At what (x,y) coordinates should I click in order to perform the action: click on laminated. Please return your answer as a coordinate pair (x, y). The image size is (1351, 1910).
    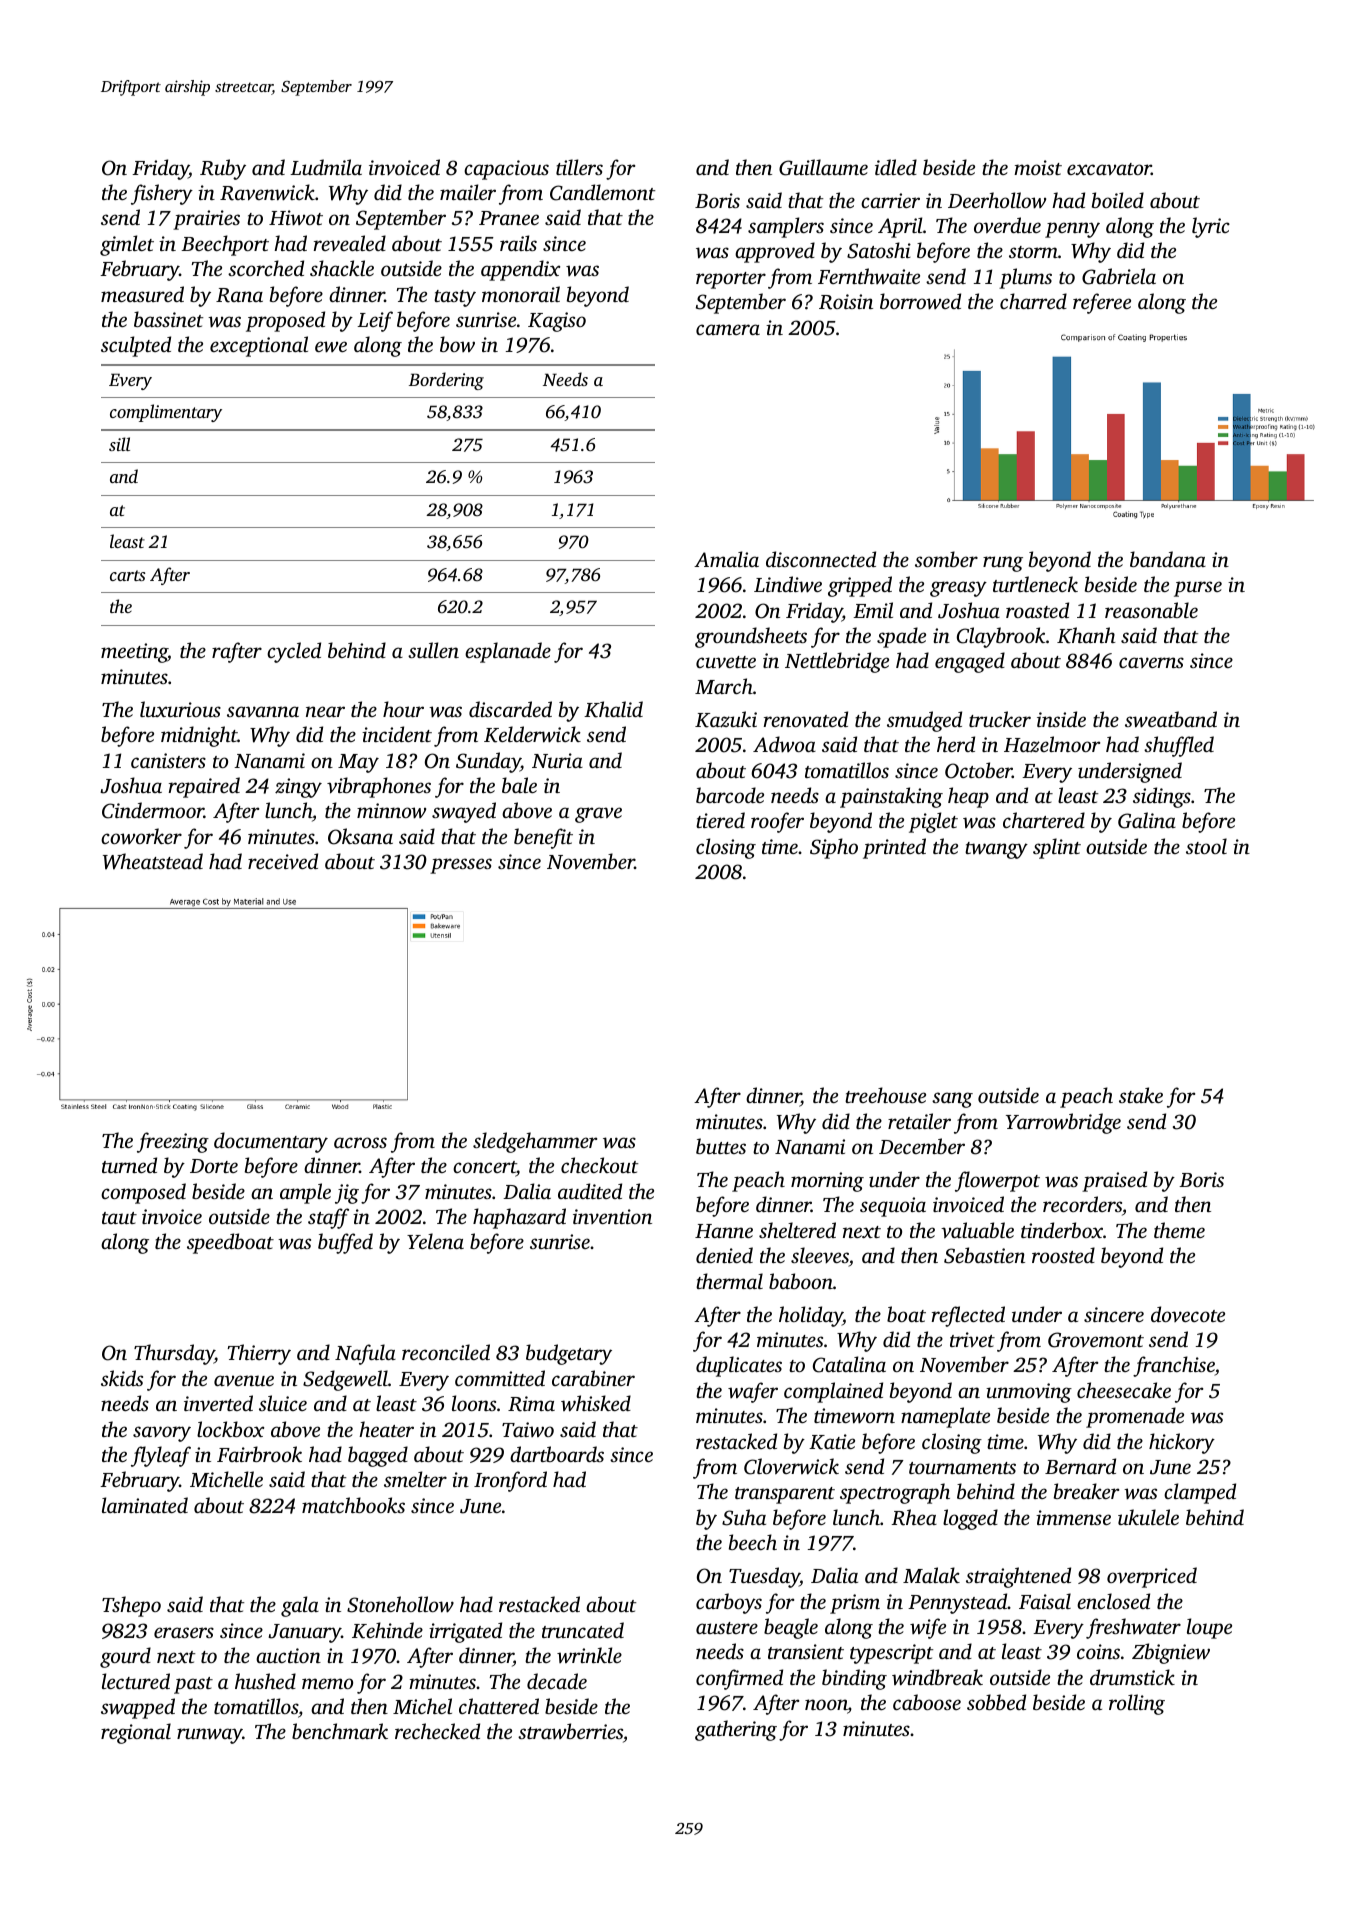
    Looking at the image, I should click on (145, 1505).
